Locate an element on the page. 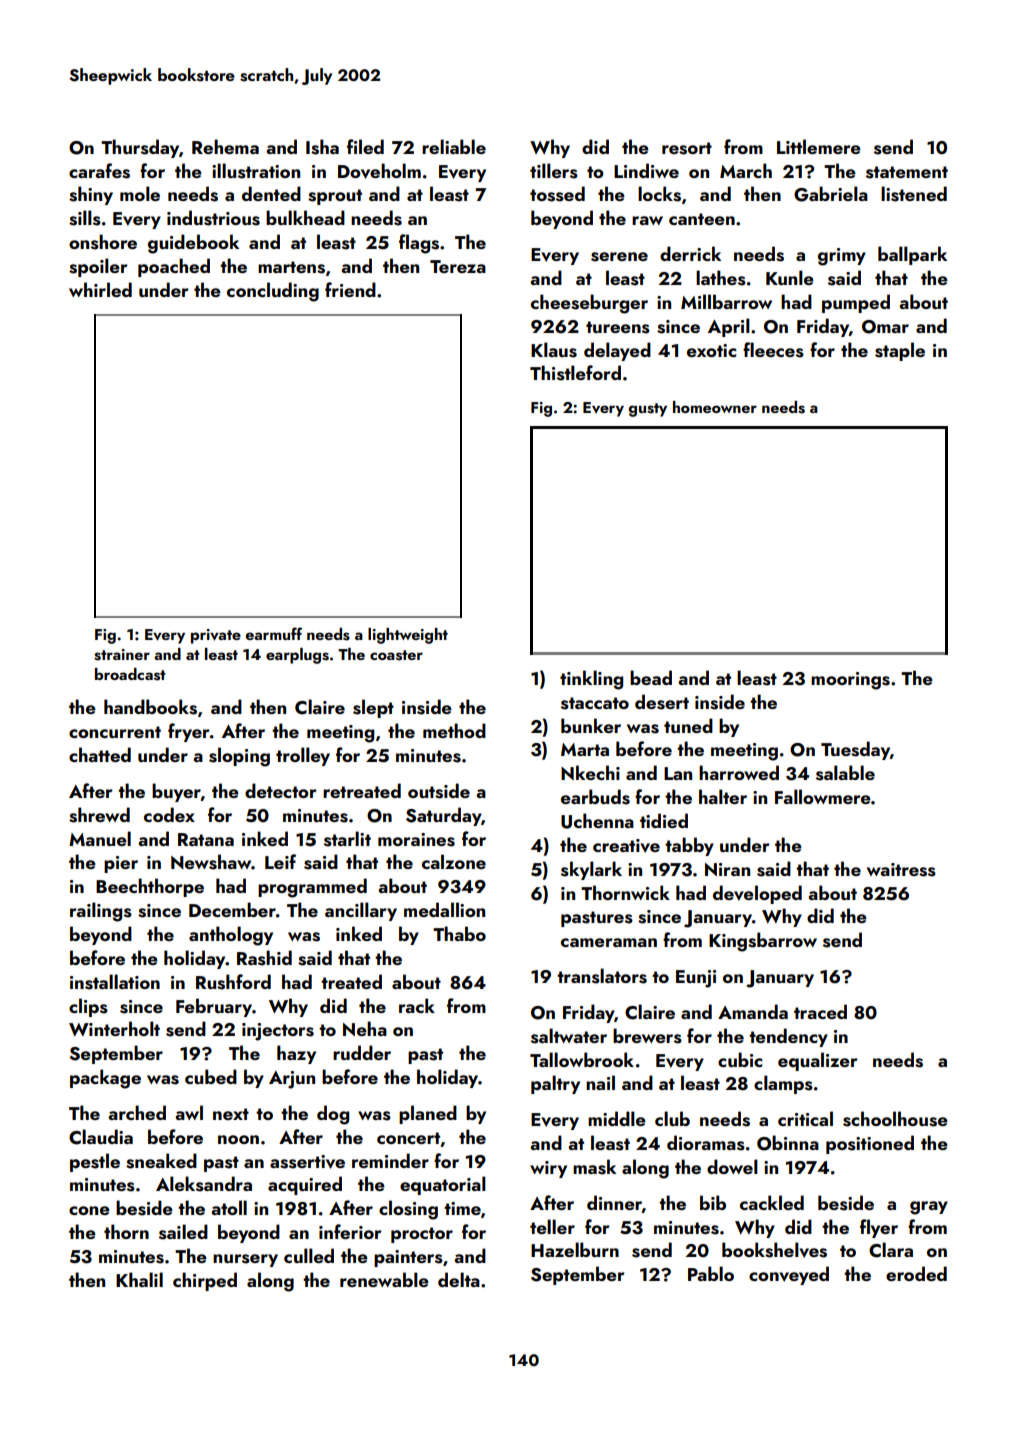 The width and height of the page is (1017, 1445). schoolhouse is located at coordinates (895, 1119).
